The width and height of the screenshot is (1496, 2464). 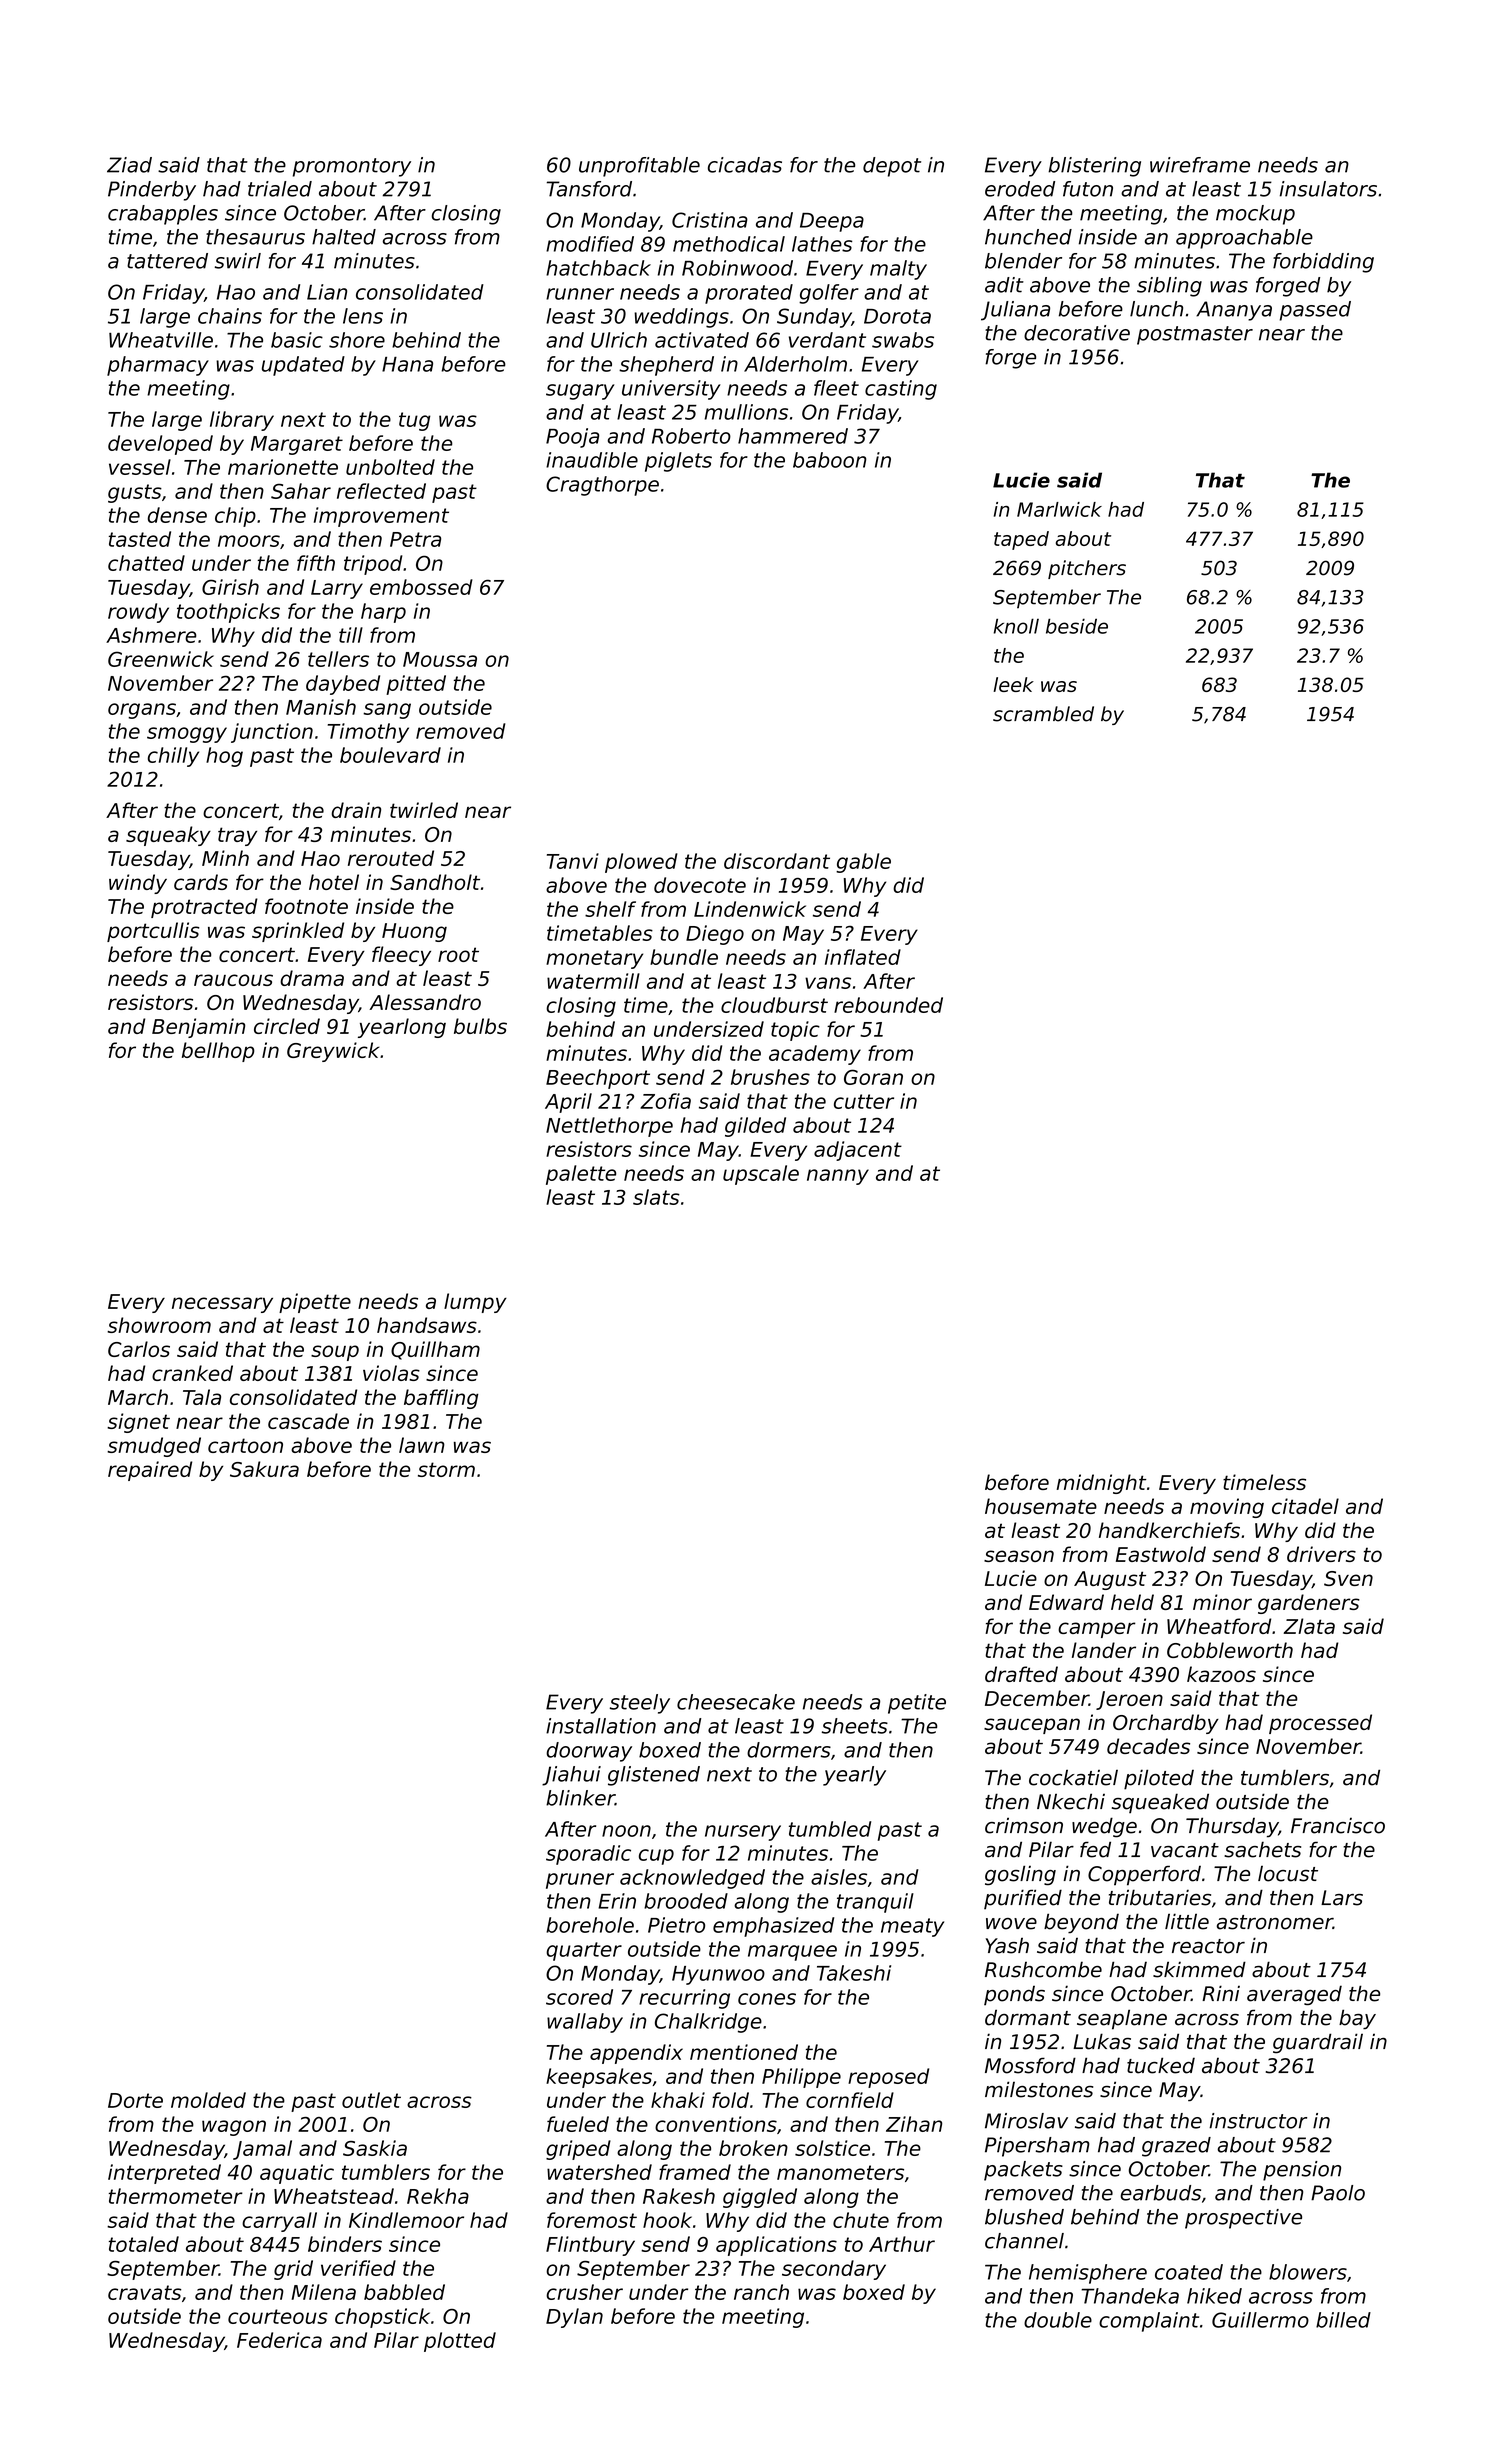 I want to click on mentioned, so click(x=744, y=2052).
